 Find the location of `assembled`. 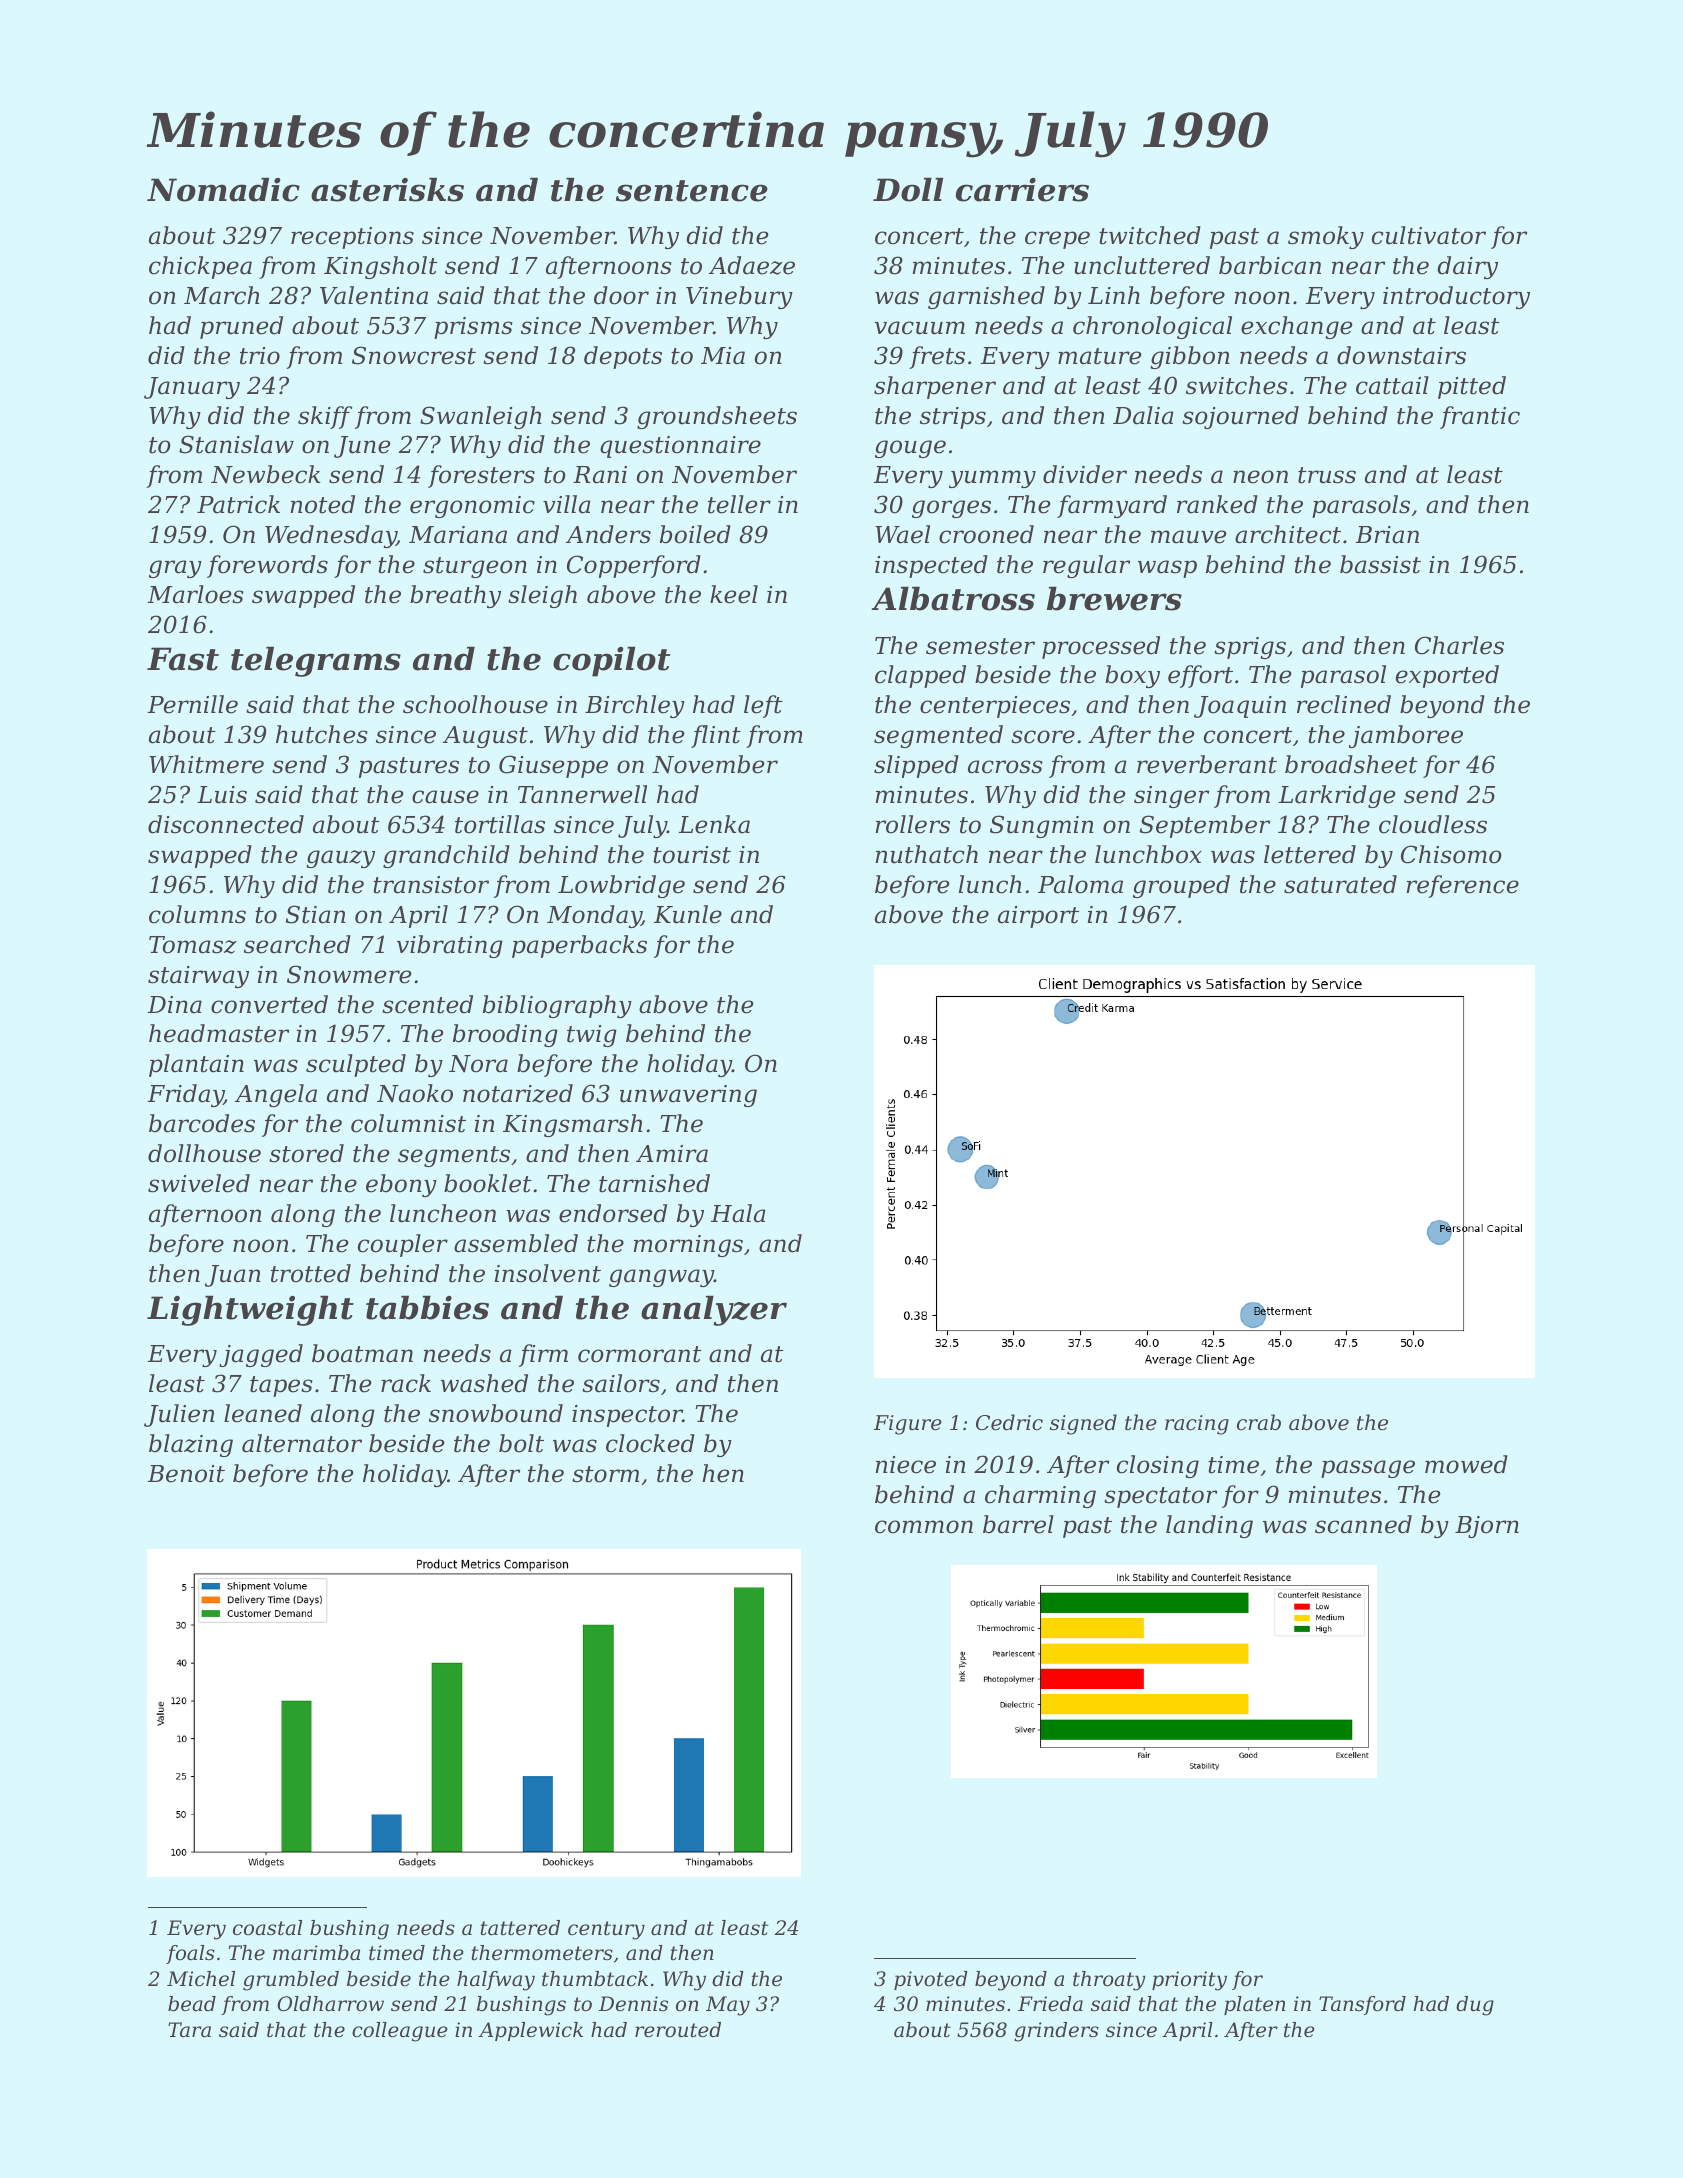

assembled is located at coordinates (516, 1243).
